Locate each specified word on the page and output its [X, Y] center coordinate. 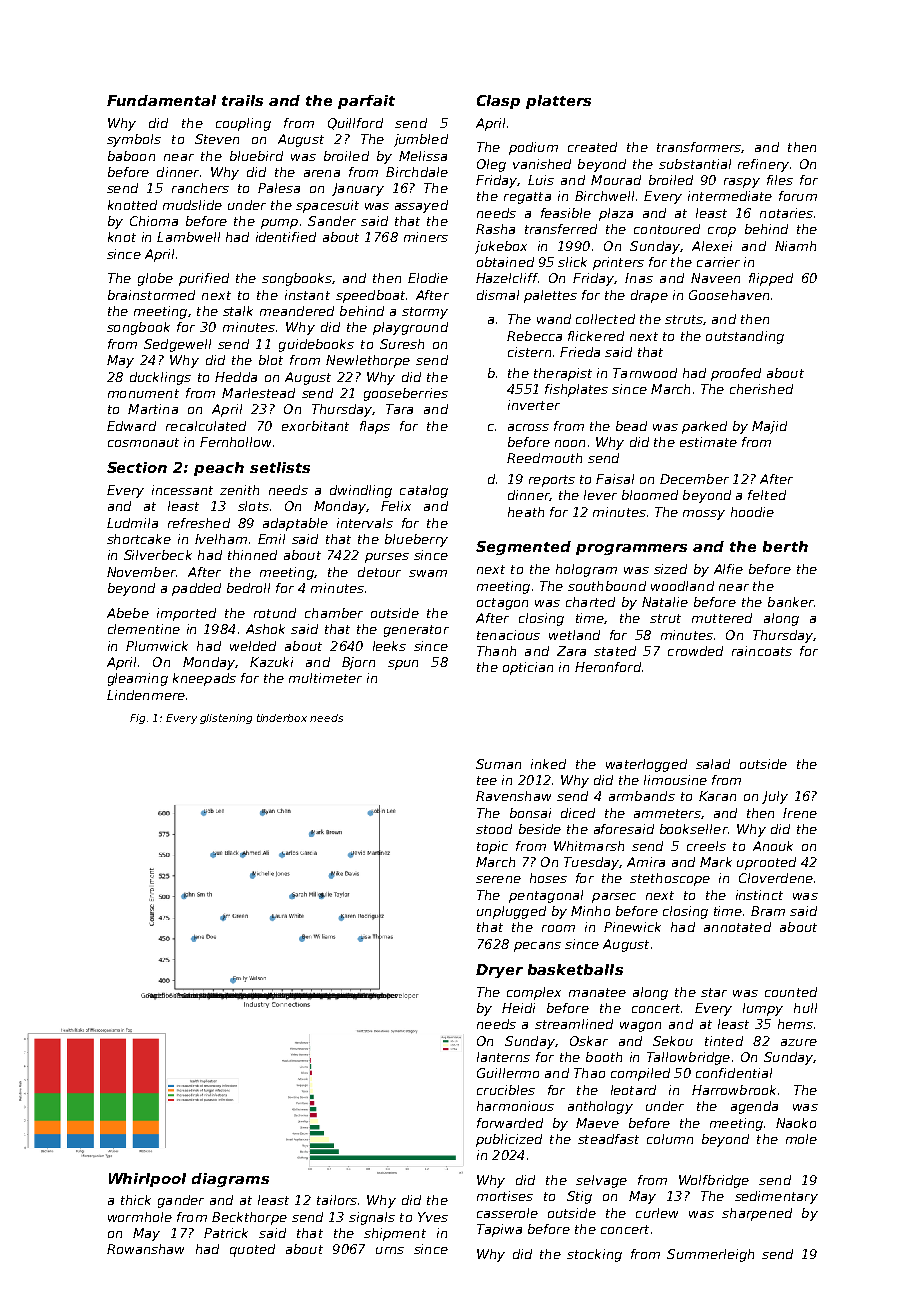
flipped [771, 279]
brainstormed [151, 295]
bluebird [256, 156]
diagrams [230, 1180]
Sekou [673, 1041]
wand [554, 319]
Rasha [495, 229]
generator [416, 631]
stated [615, 651]
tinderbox [282, 718]
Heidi [518, 1008]
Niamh [795, 246]
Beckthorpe [249, 1218]
